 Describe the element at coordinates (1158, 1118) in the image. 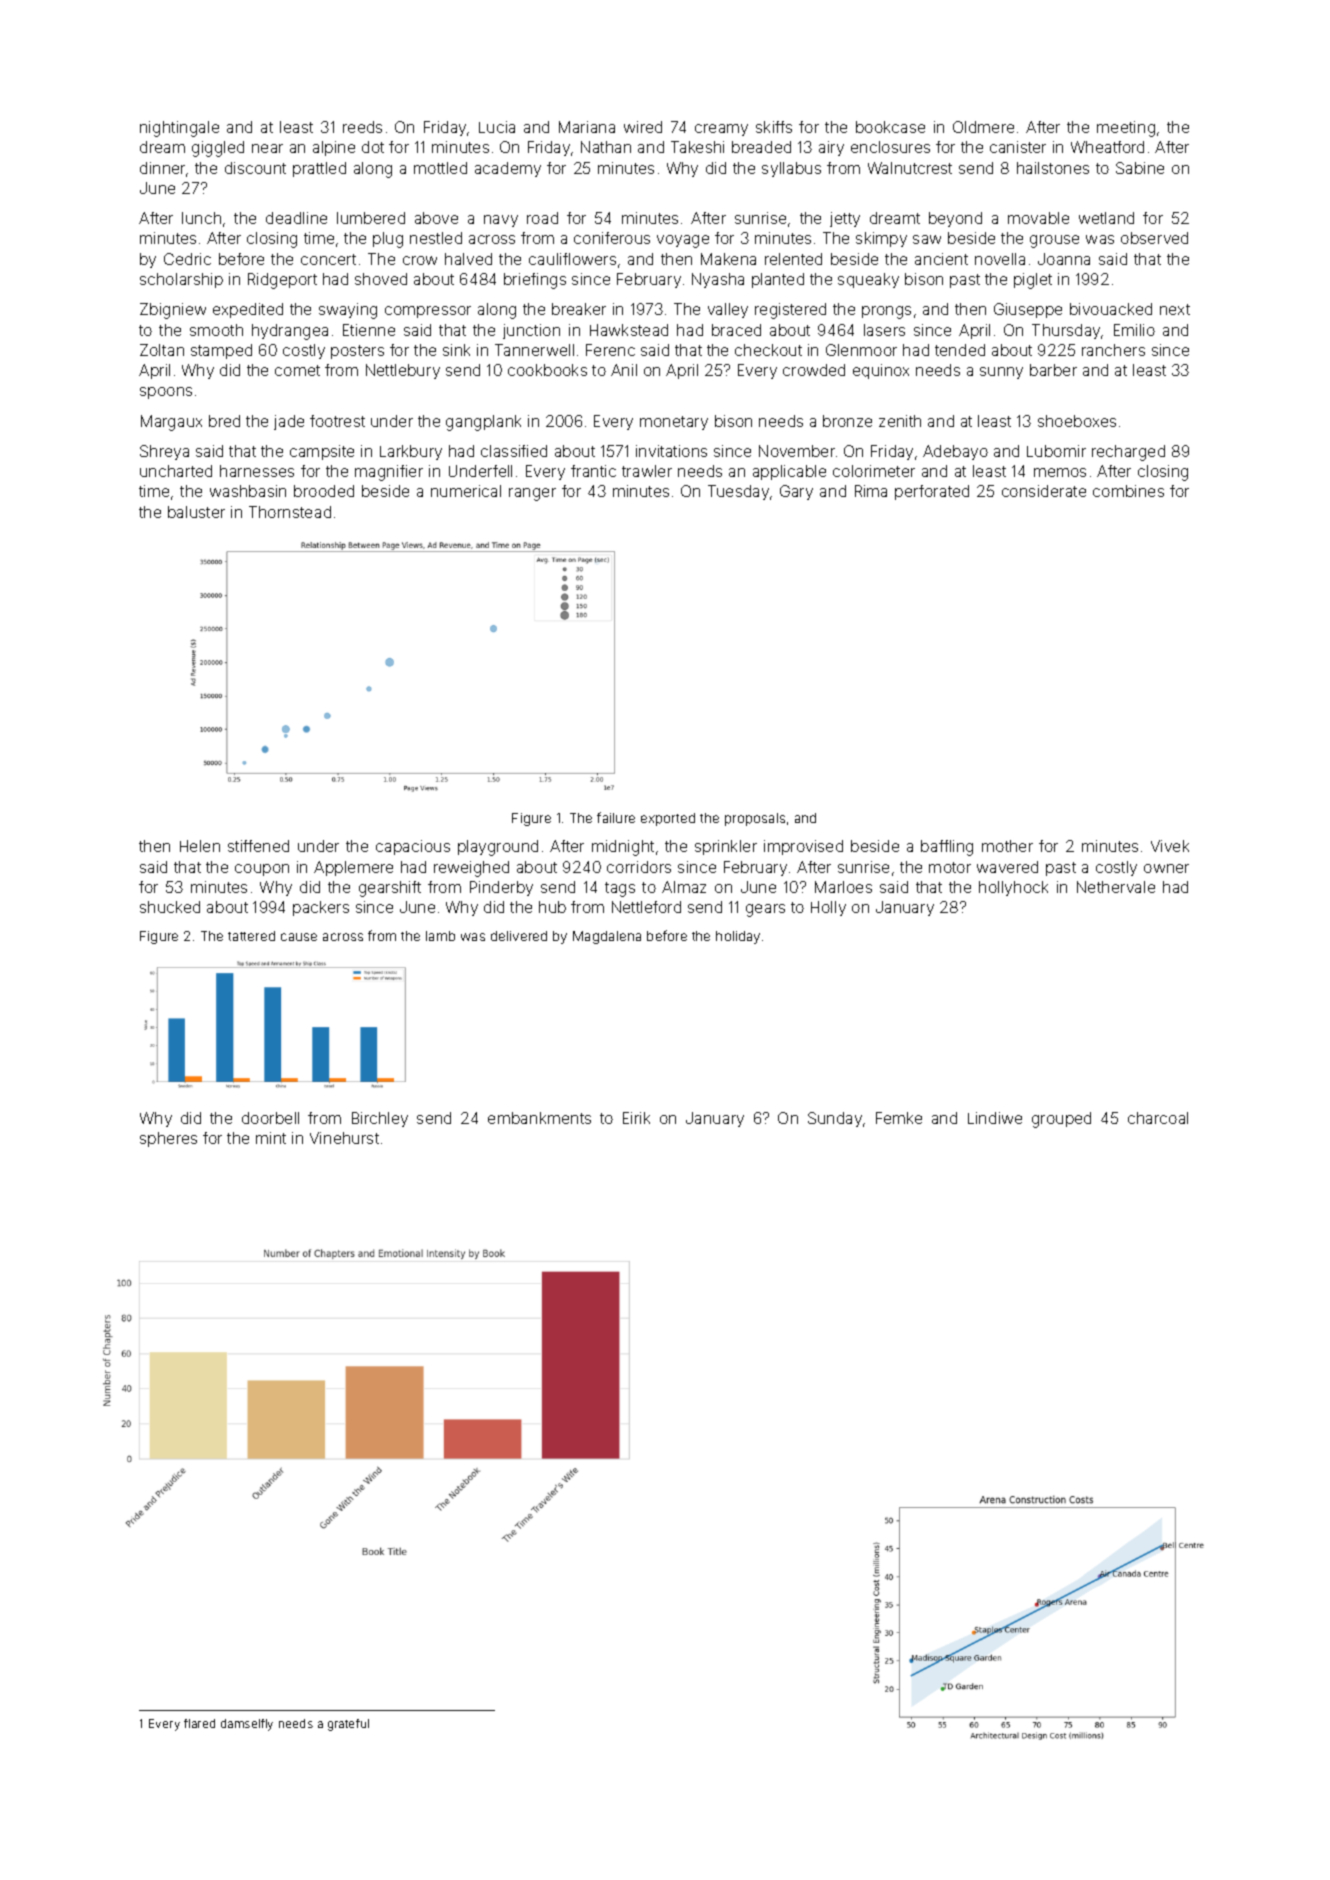

I see `charcoal` at that location.
